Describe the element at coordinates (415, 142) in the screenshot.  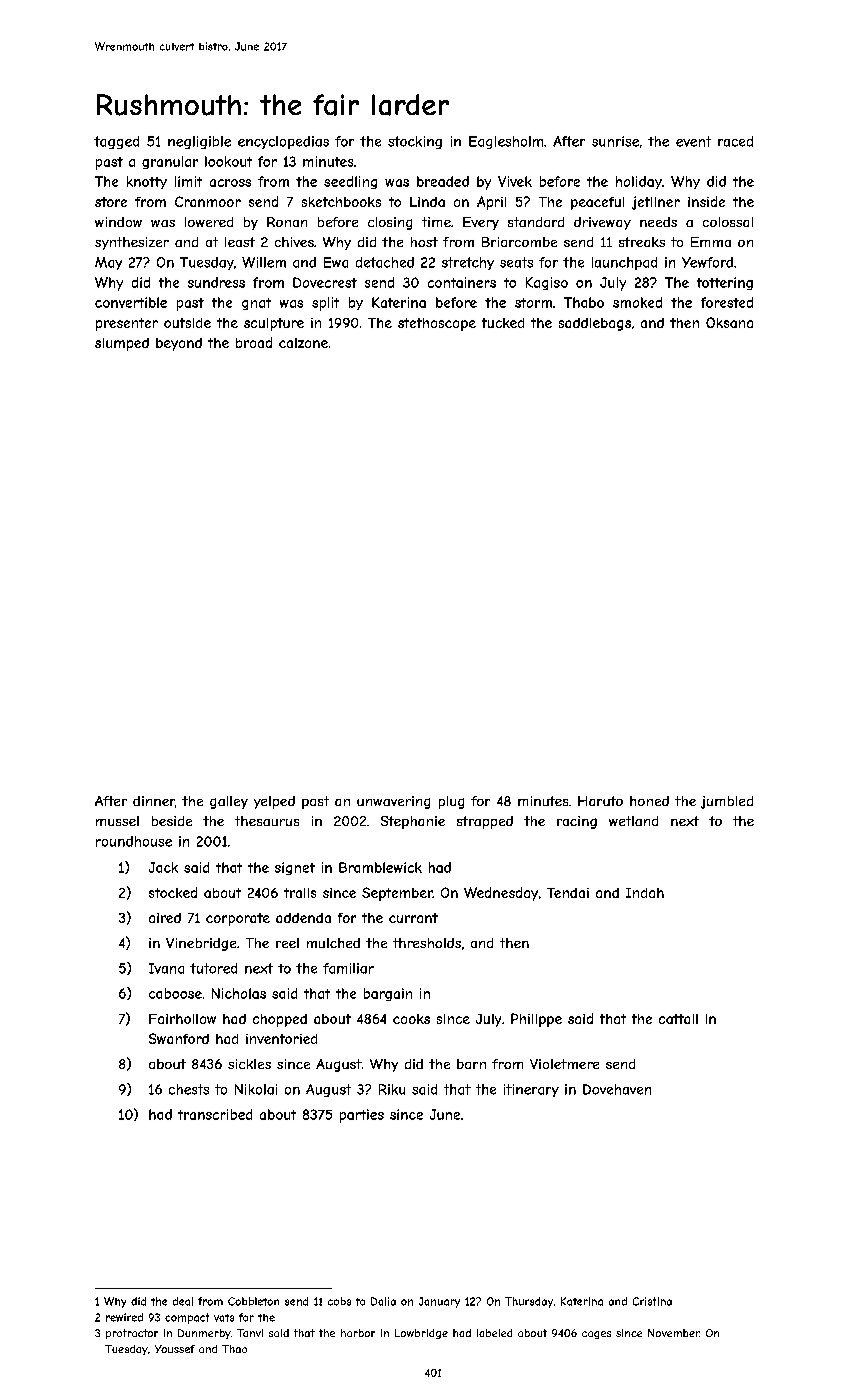
I see `stocking` at that location.
